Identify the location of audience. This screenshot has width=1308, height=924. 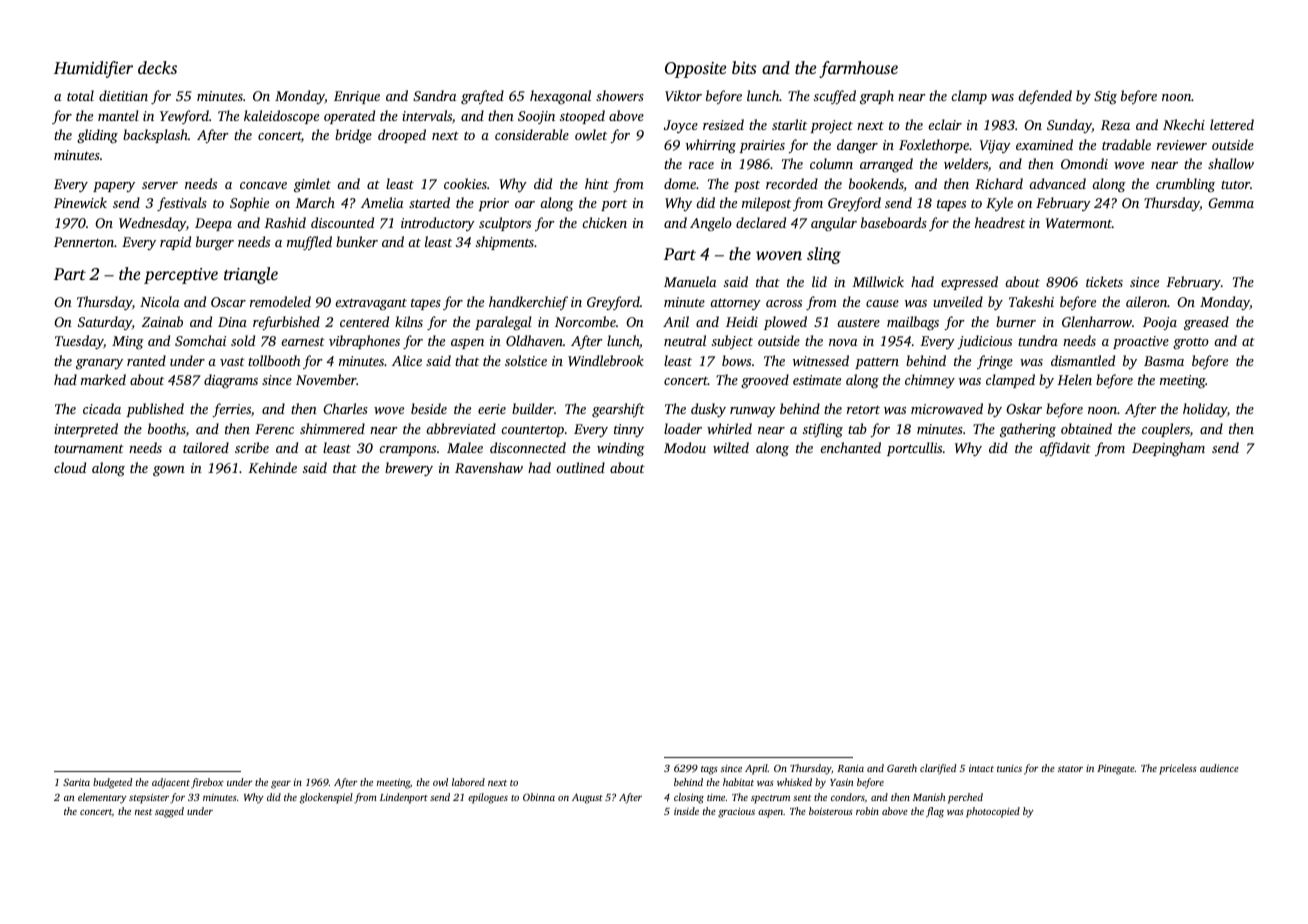
(1219, 768).
